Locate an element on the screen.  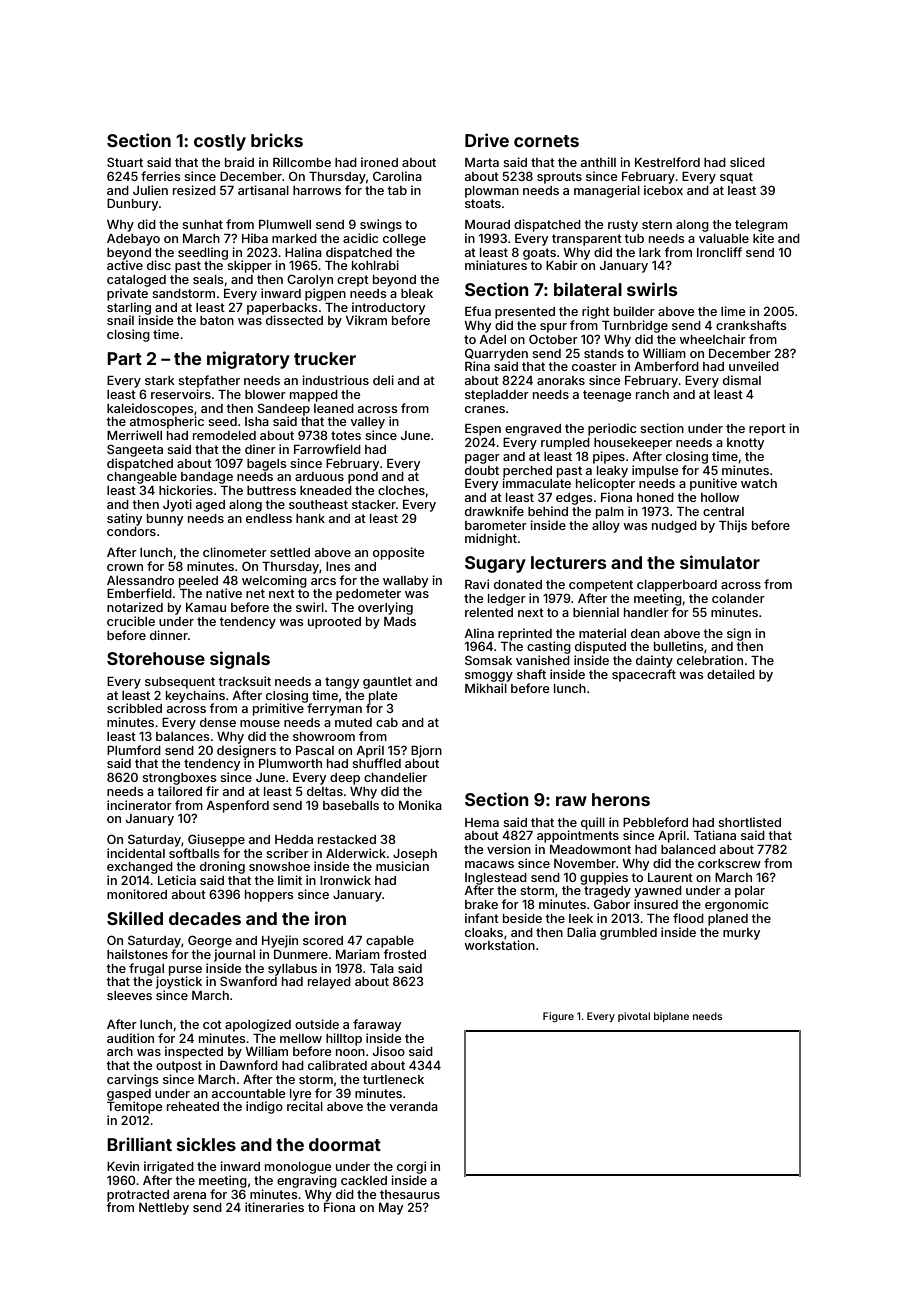
kite is located at coordinates (763, 238).
